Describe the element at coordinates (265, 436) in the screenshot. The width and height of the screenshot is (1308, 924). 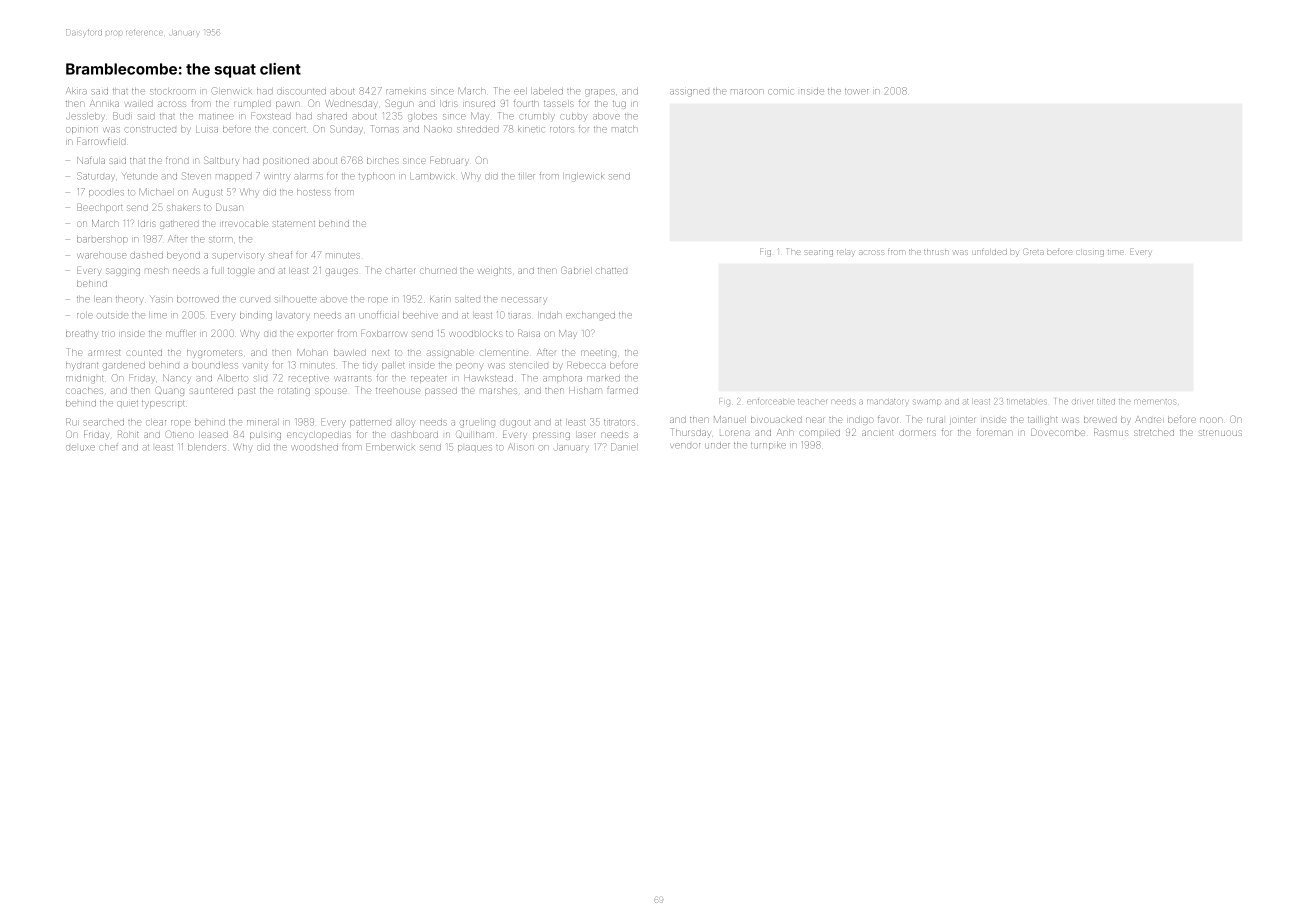
I see `pulsing` at that location.
